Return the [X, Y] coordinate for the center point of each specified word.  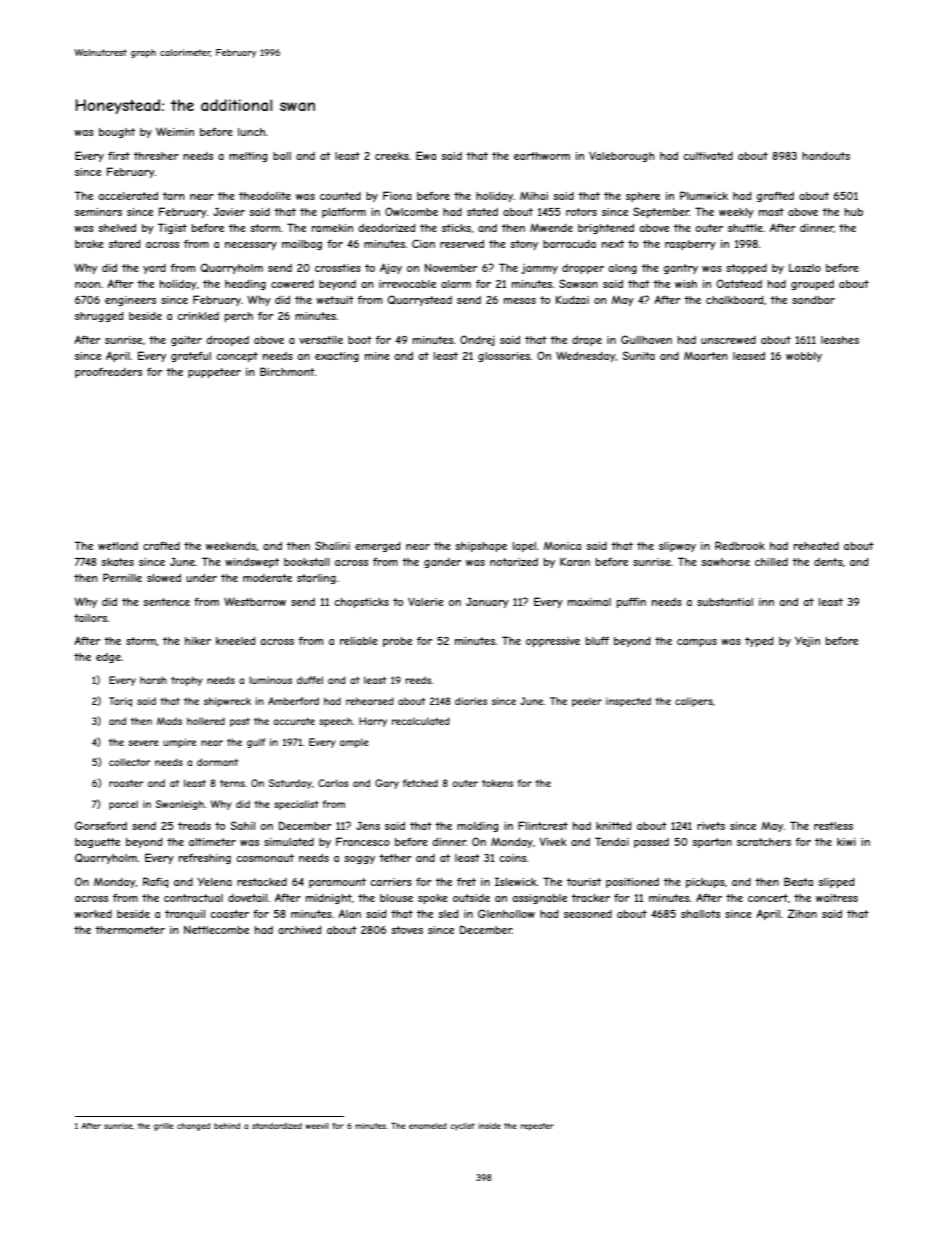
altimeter [212, 842]
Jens [368, 826]
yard [154, 269]
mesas [520, 301]
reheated [816, 546]
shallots [700, 914]
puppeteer [214, 373]
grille [163, 1127]
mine [377, 356]
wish [686, 284]
